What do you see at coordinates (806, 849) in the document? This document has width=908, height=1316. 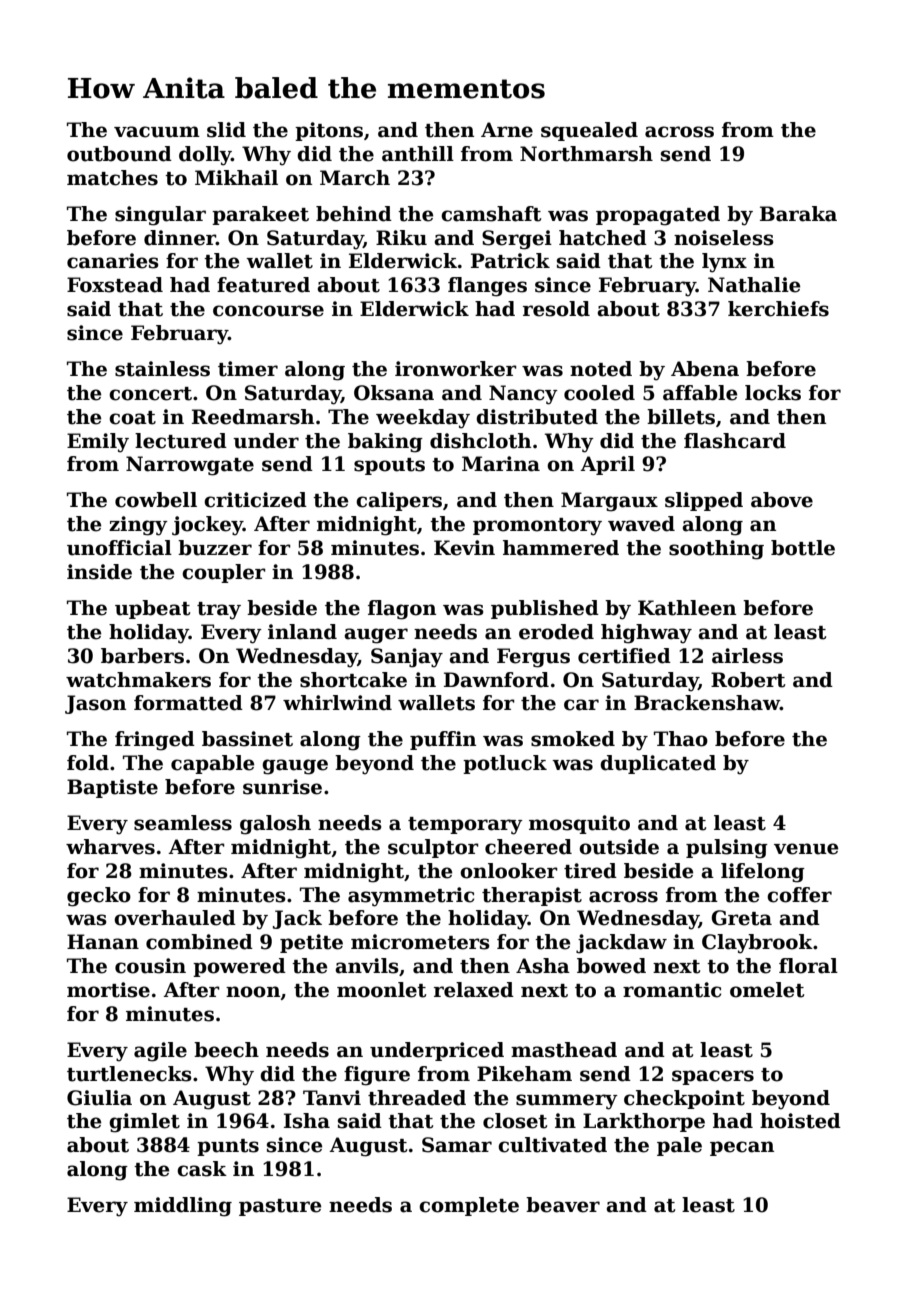 I see `venue` at bounding box center [806, 849].
